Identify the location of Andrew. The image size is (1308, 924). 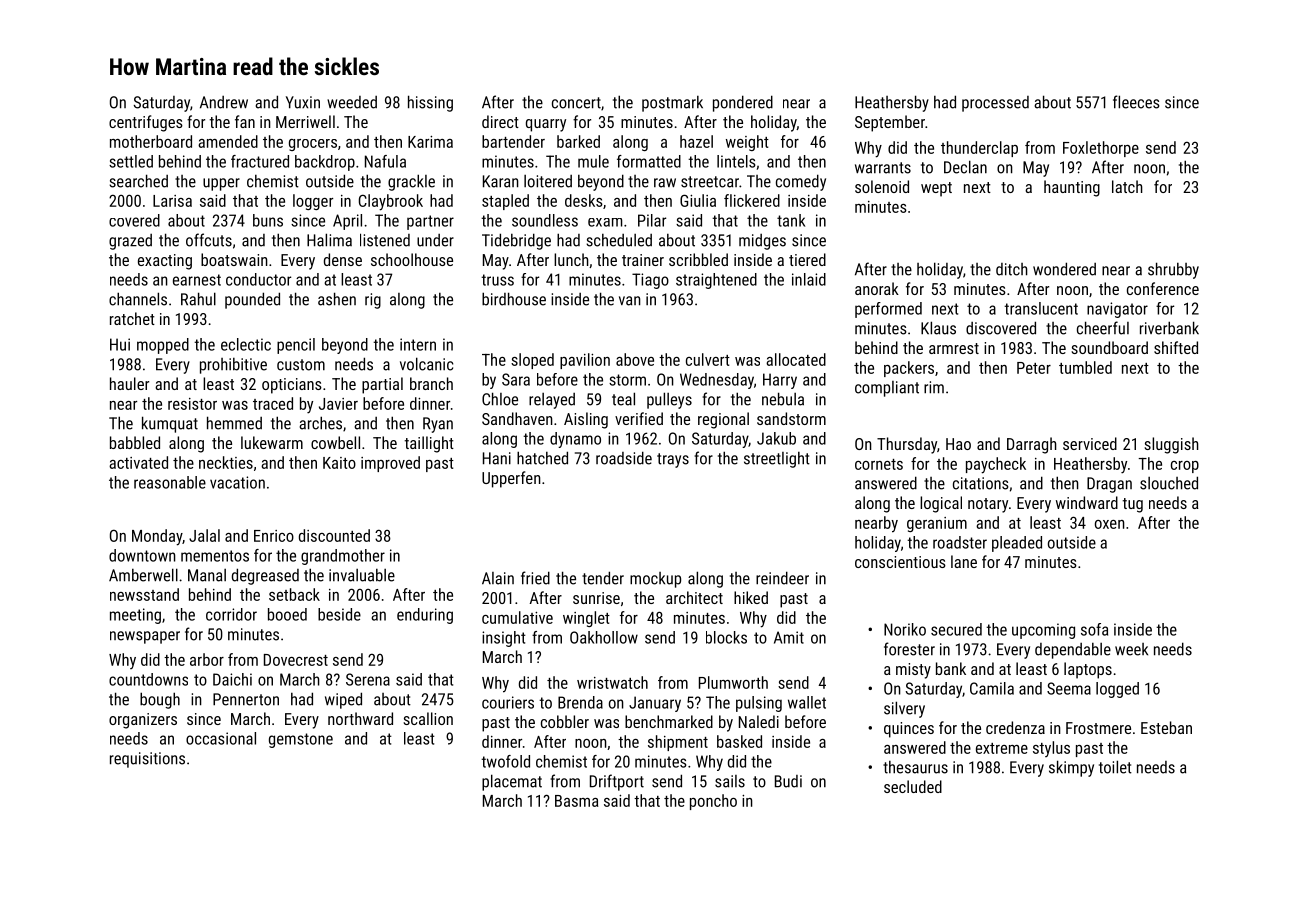
(224, 102).
